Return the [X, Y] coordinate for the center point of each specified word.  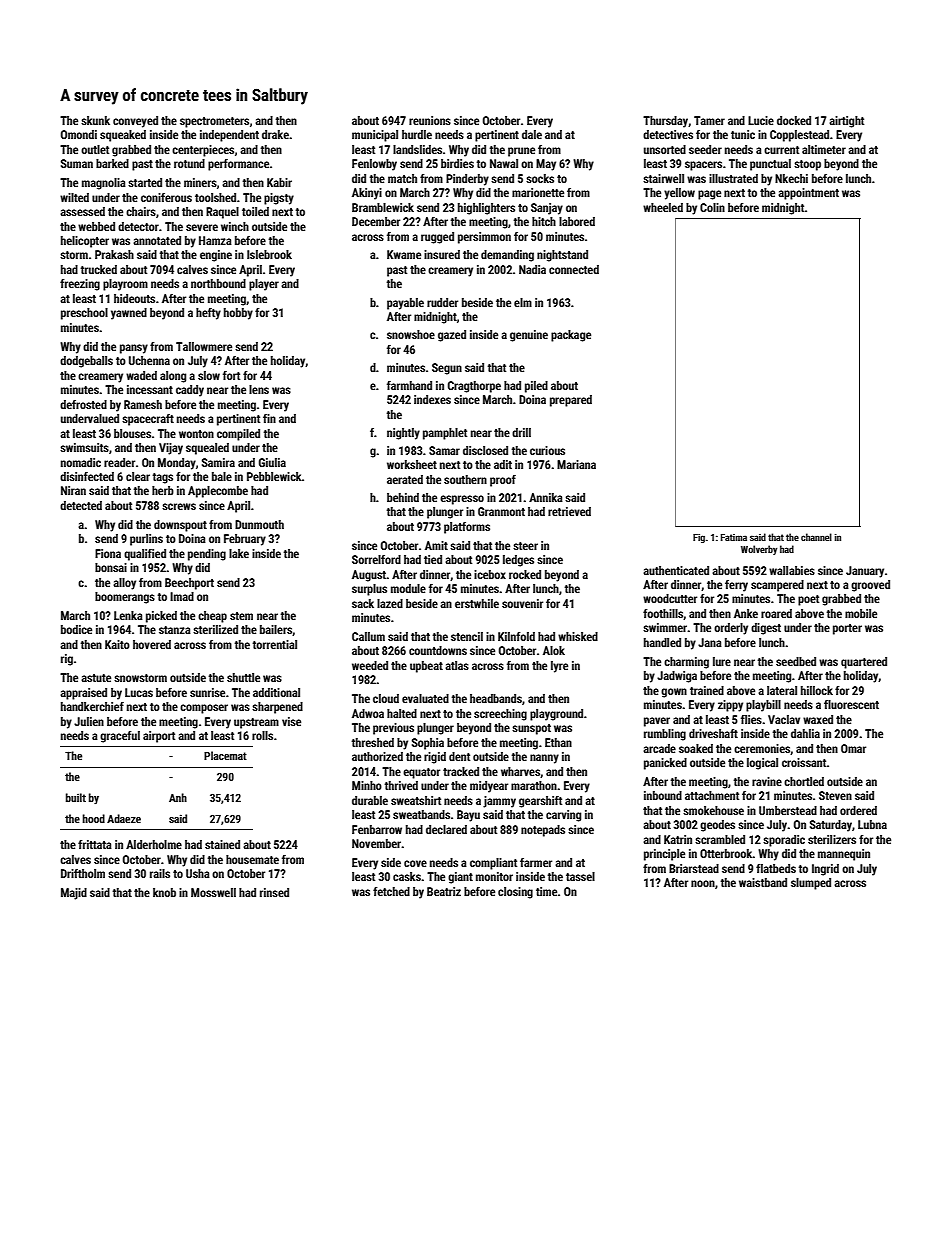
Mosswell [213, 892]
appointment [808, 194]
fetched [391, 891]
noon [703, 883]
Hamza [215, 240]
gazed [452, 336]
